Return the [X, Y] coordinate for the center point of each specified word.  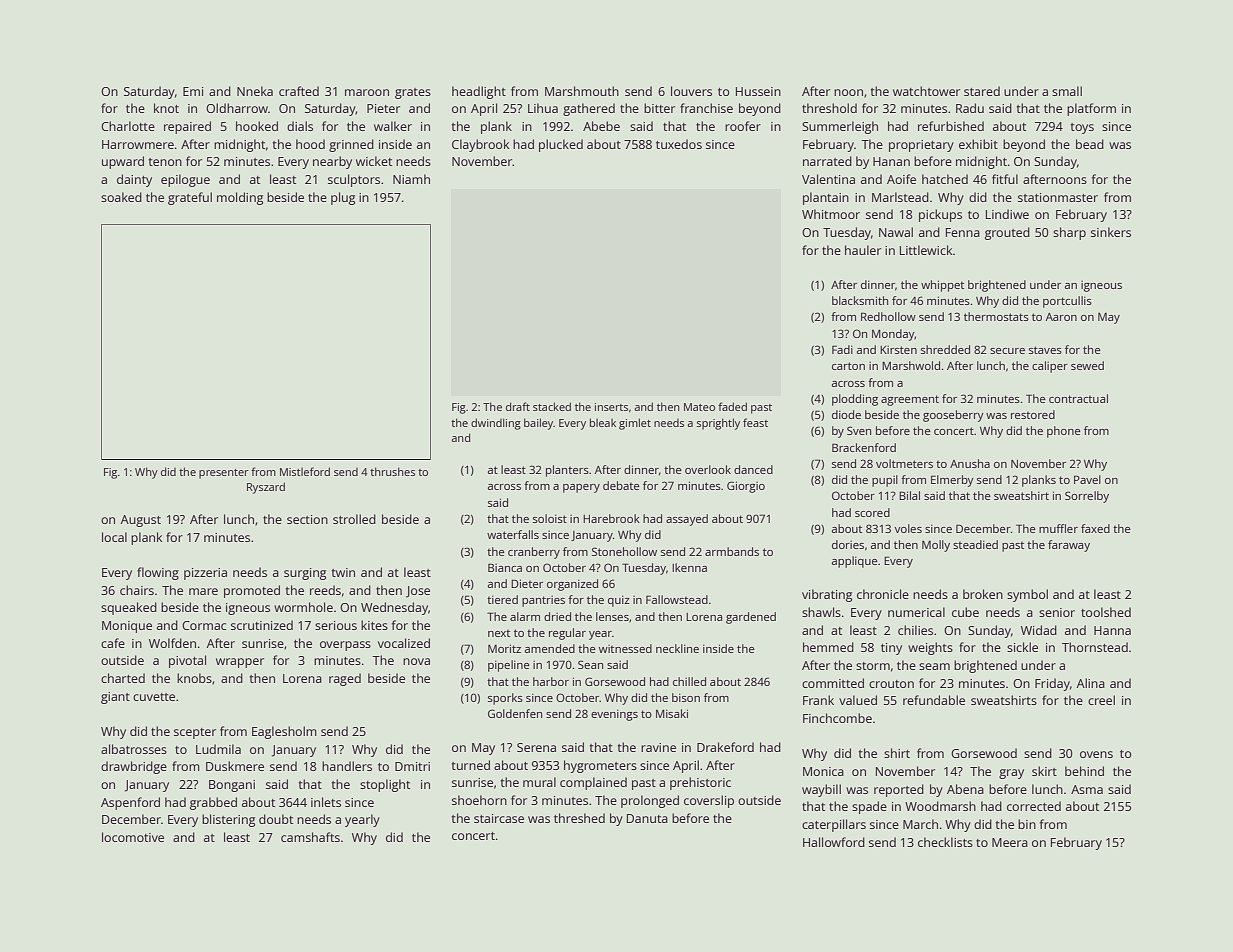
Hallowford [834, 842]
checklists [945, 842]
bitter [659, 108]
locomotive [133, 837]
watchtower [926, 91]
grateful [190, 198]
